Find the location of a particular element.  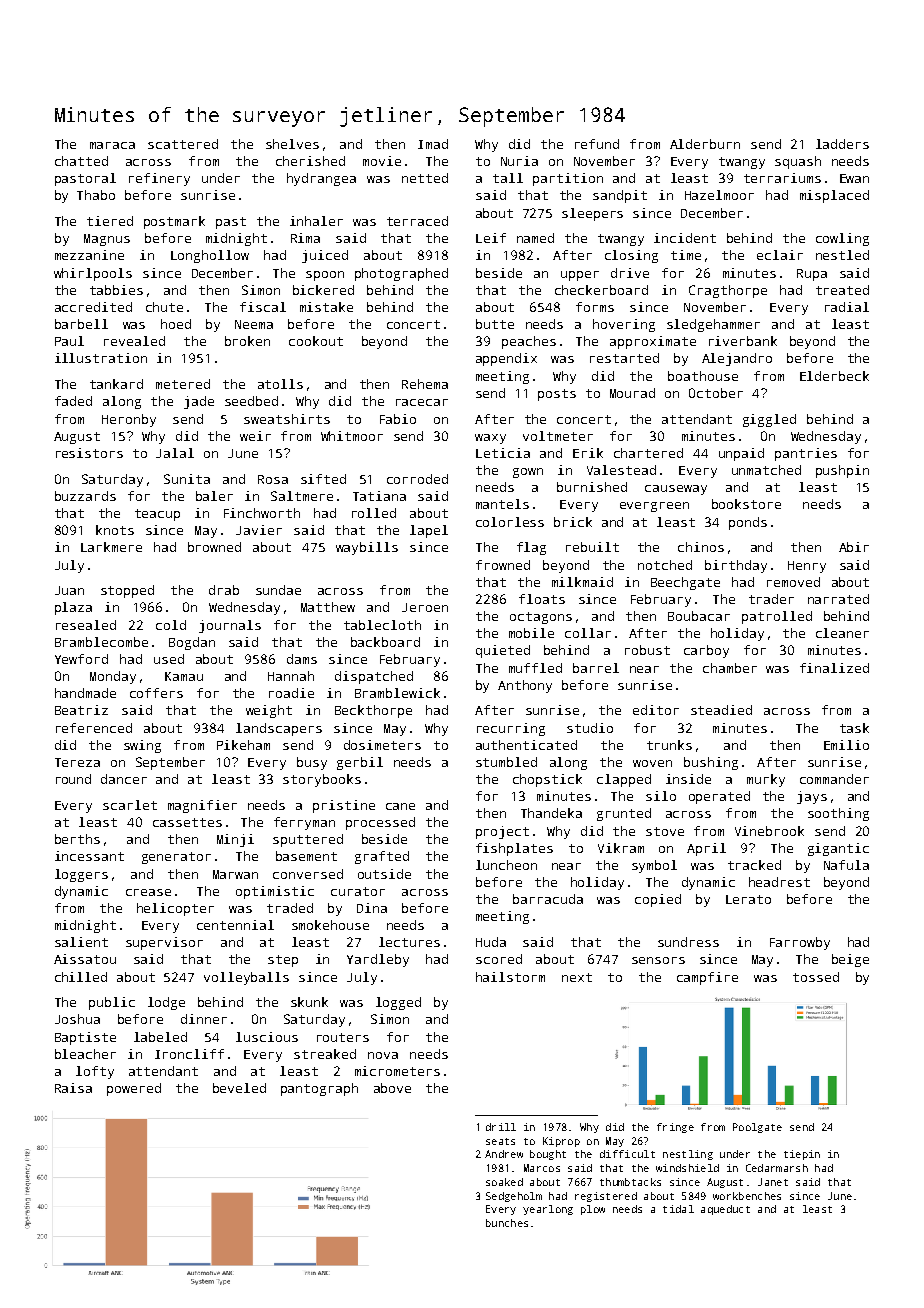

shelves is located at coordinates (292, 144).
